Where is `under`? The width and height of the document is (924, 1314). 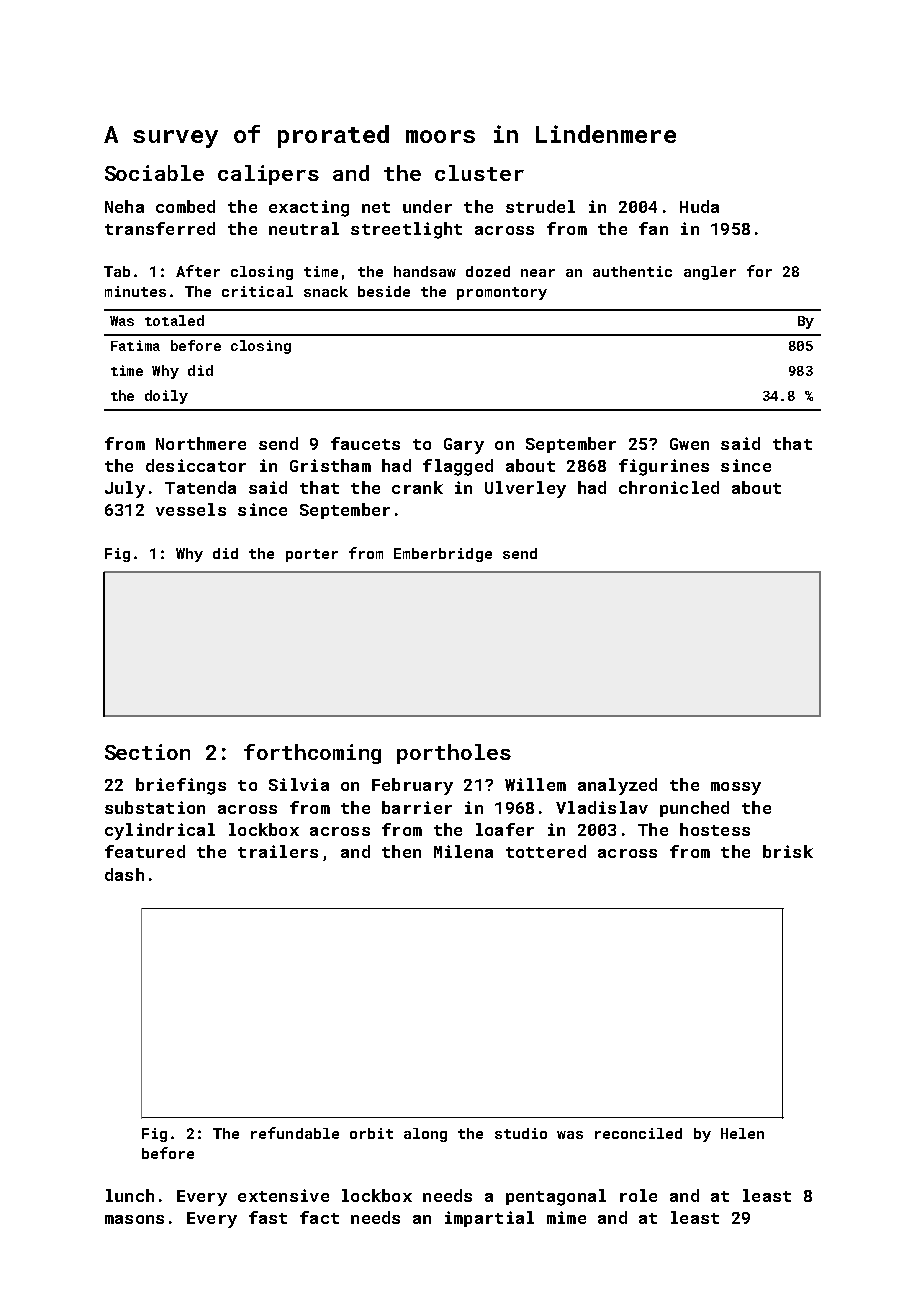
under is located at coordinates (427, 206).
